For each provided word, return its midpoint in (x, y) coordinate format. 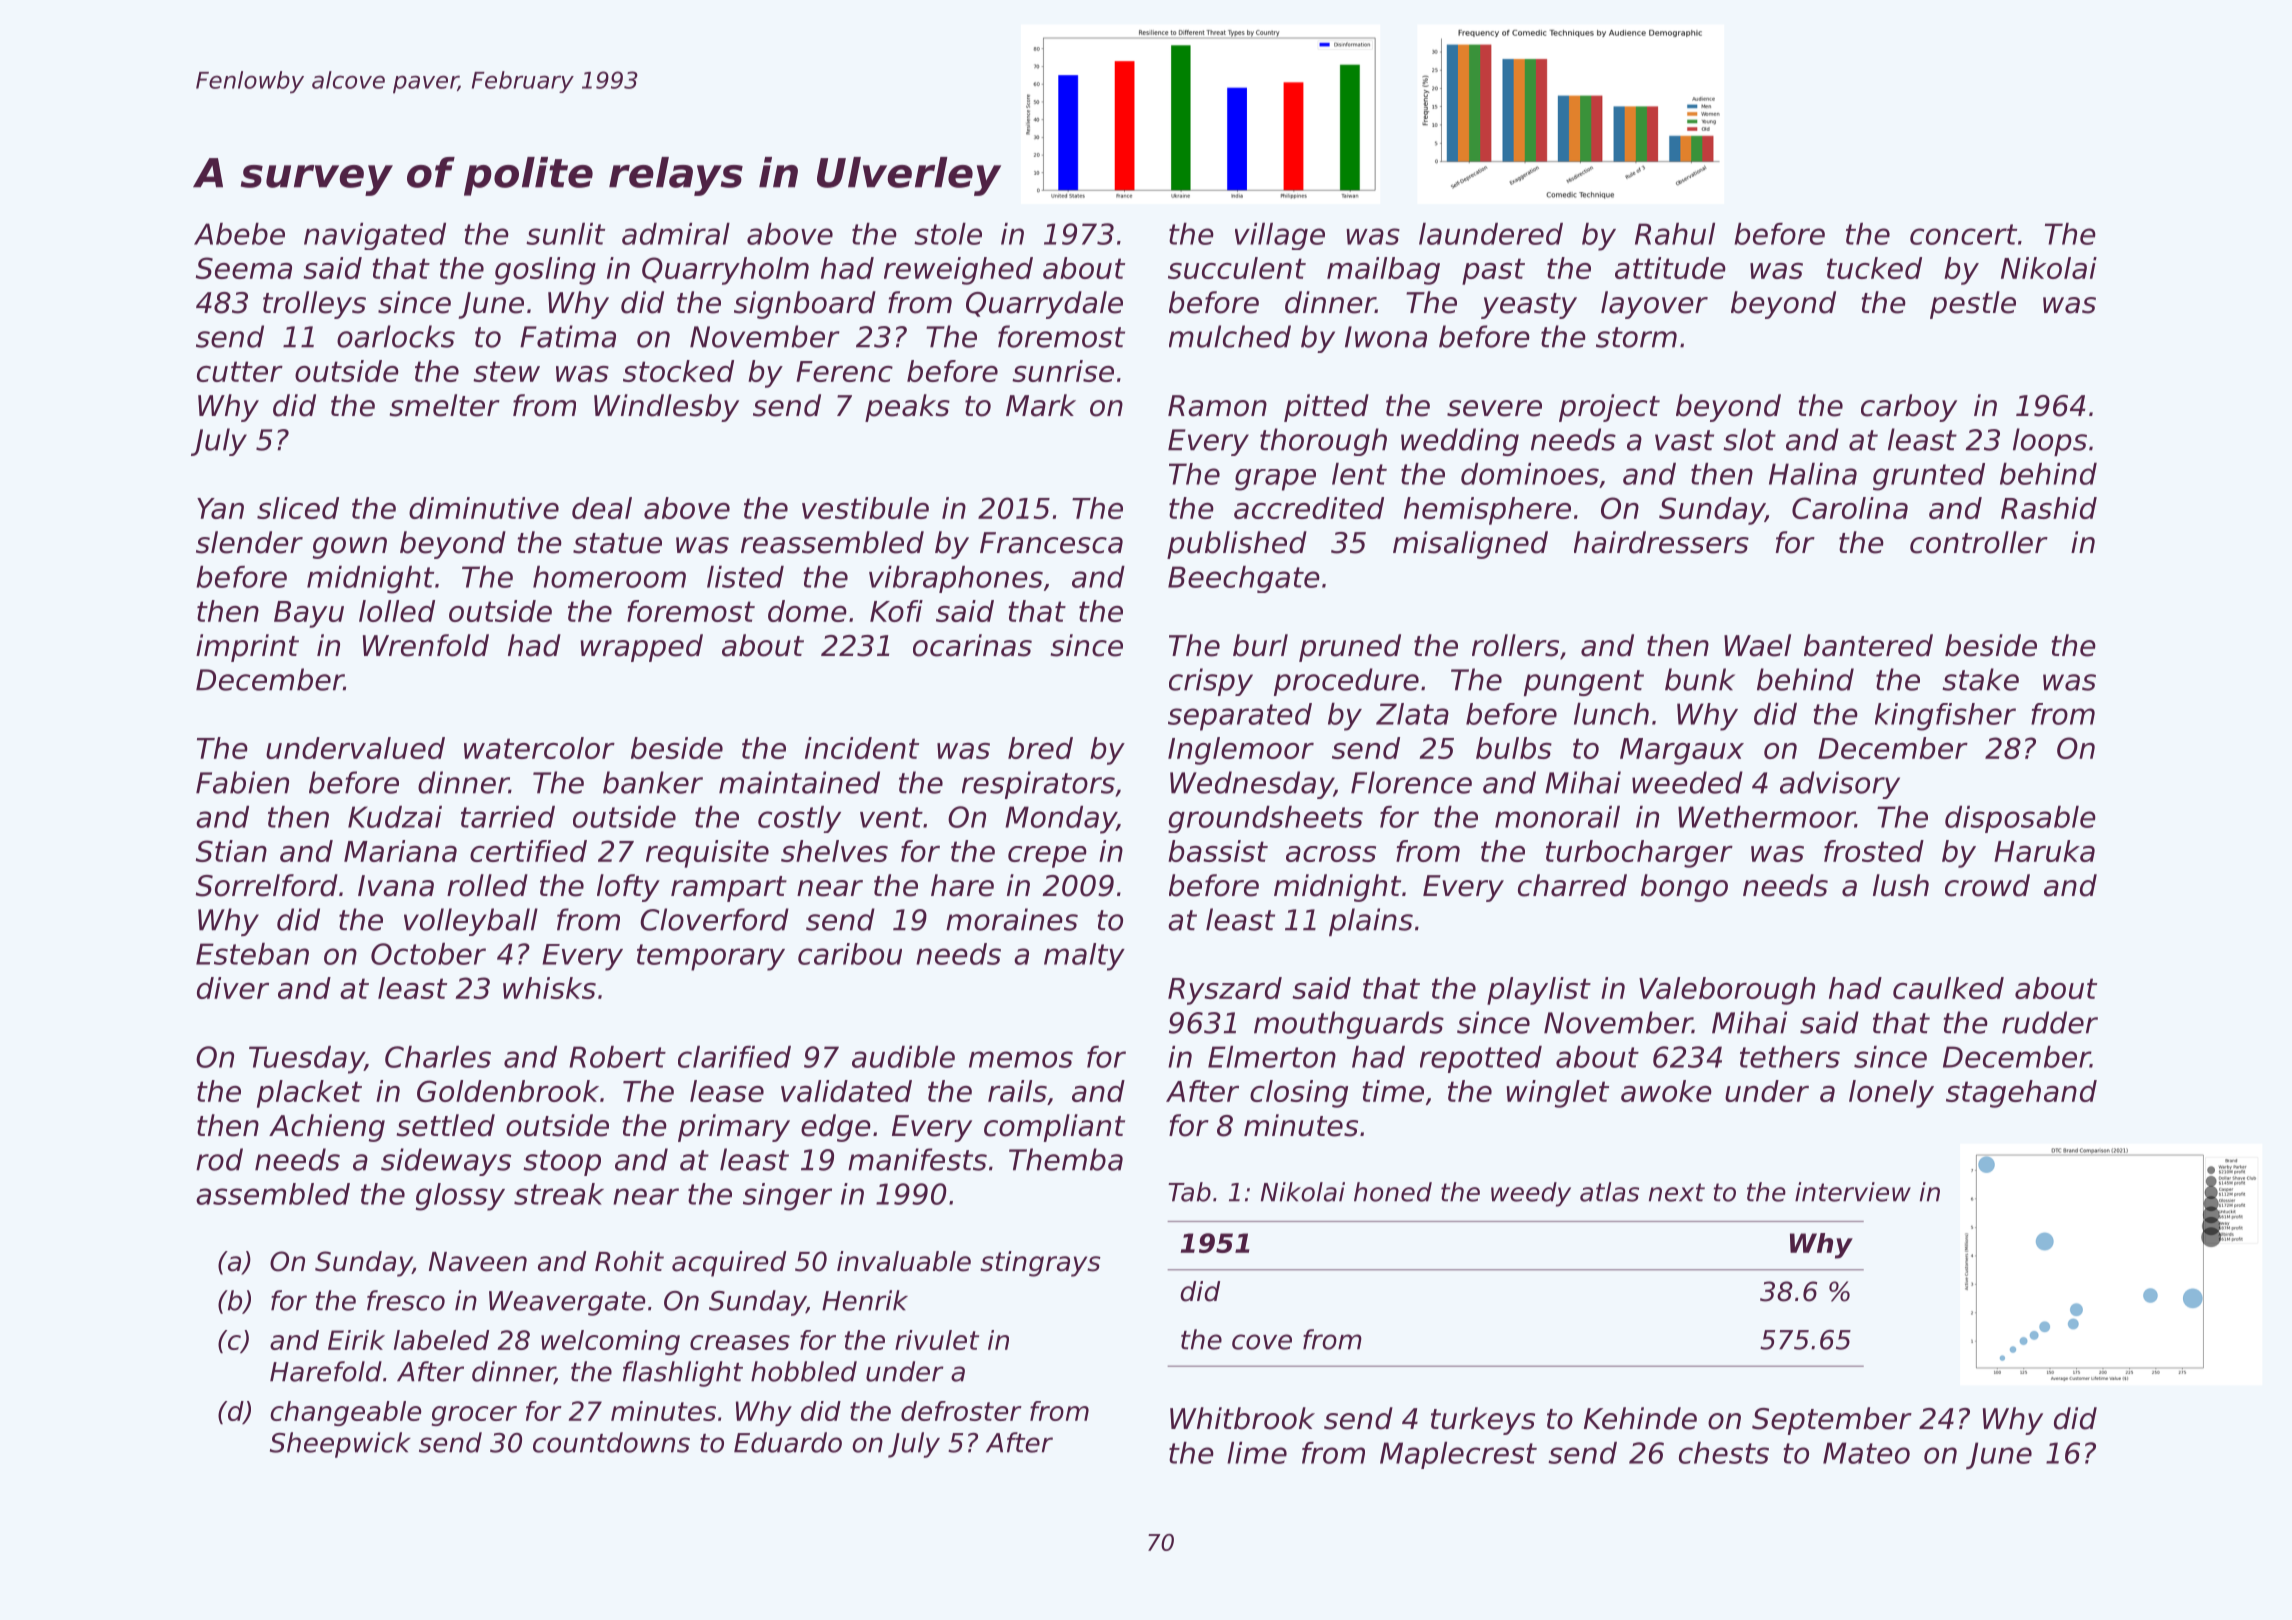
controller (1979, 542)
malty (1084, 957)
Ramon (1217, 406)
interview (1853, 1192)
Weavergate (567, 1303)
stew (506, 371)
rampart (729, 889)
